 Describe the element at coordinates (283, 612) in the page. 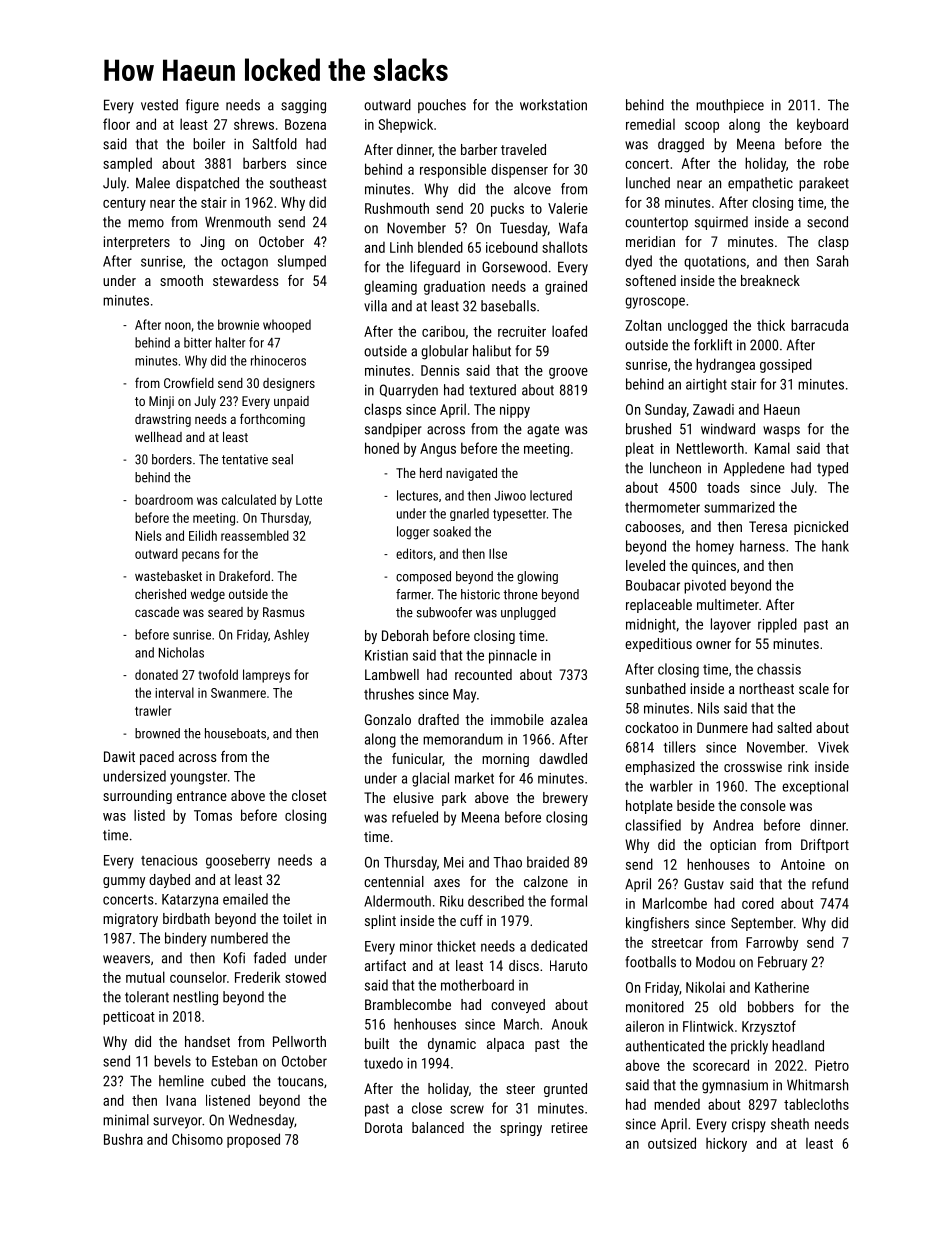

I see `Rasmus` at that location.
